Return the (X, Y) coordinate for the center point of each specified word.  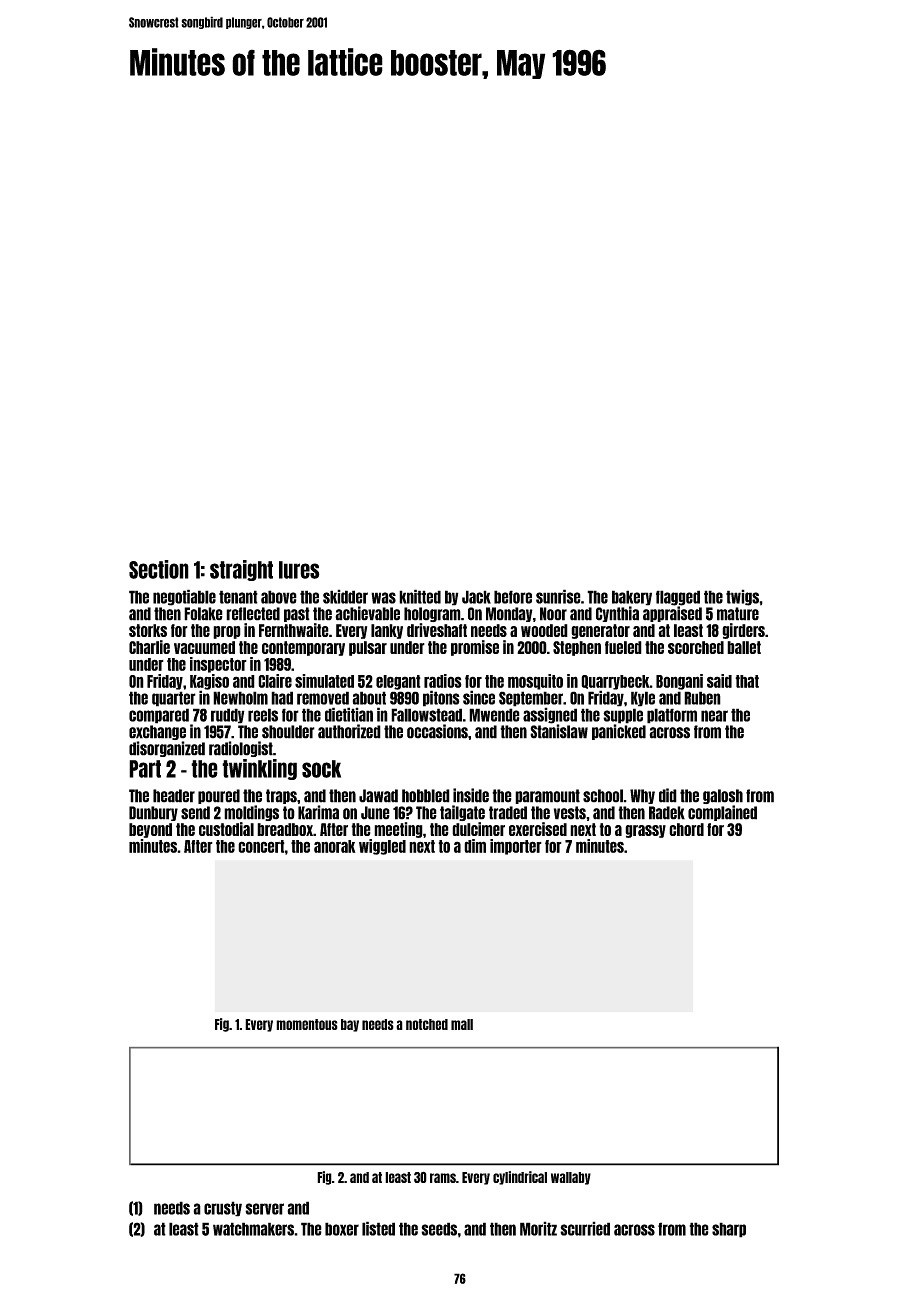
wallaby (571, 1178)
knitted (420, 596)
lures (299, 570)
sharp (729, 1230)
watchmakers (253, 1229)
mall (462, 1024)
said (719, 681)
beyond (150, 830)
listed (378, 1228)
